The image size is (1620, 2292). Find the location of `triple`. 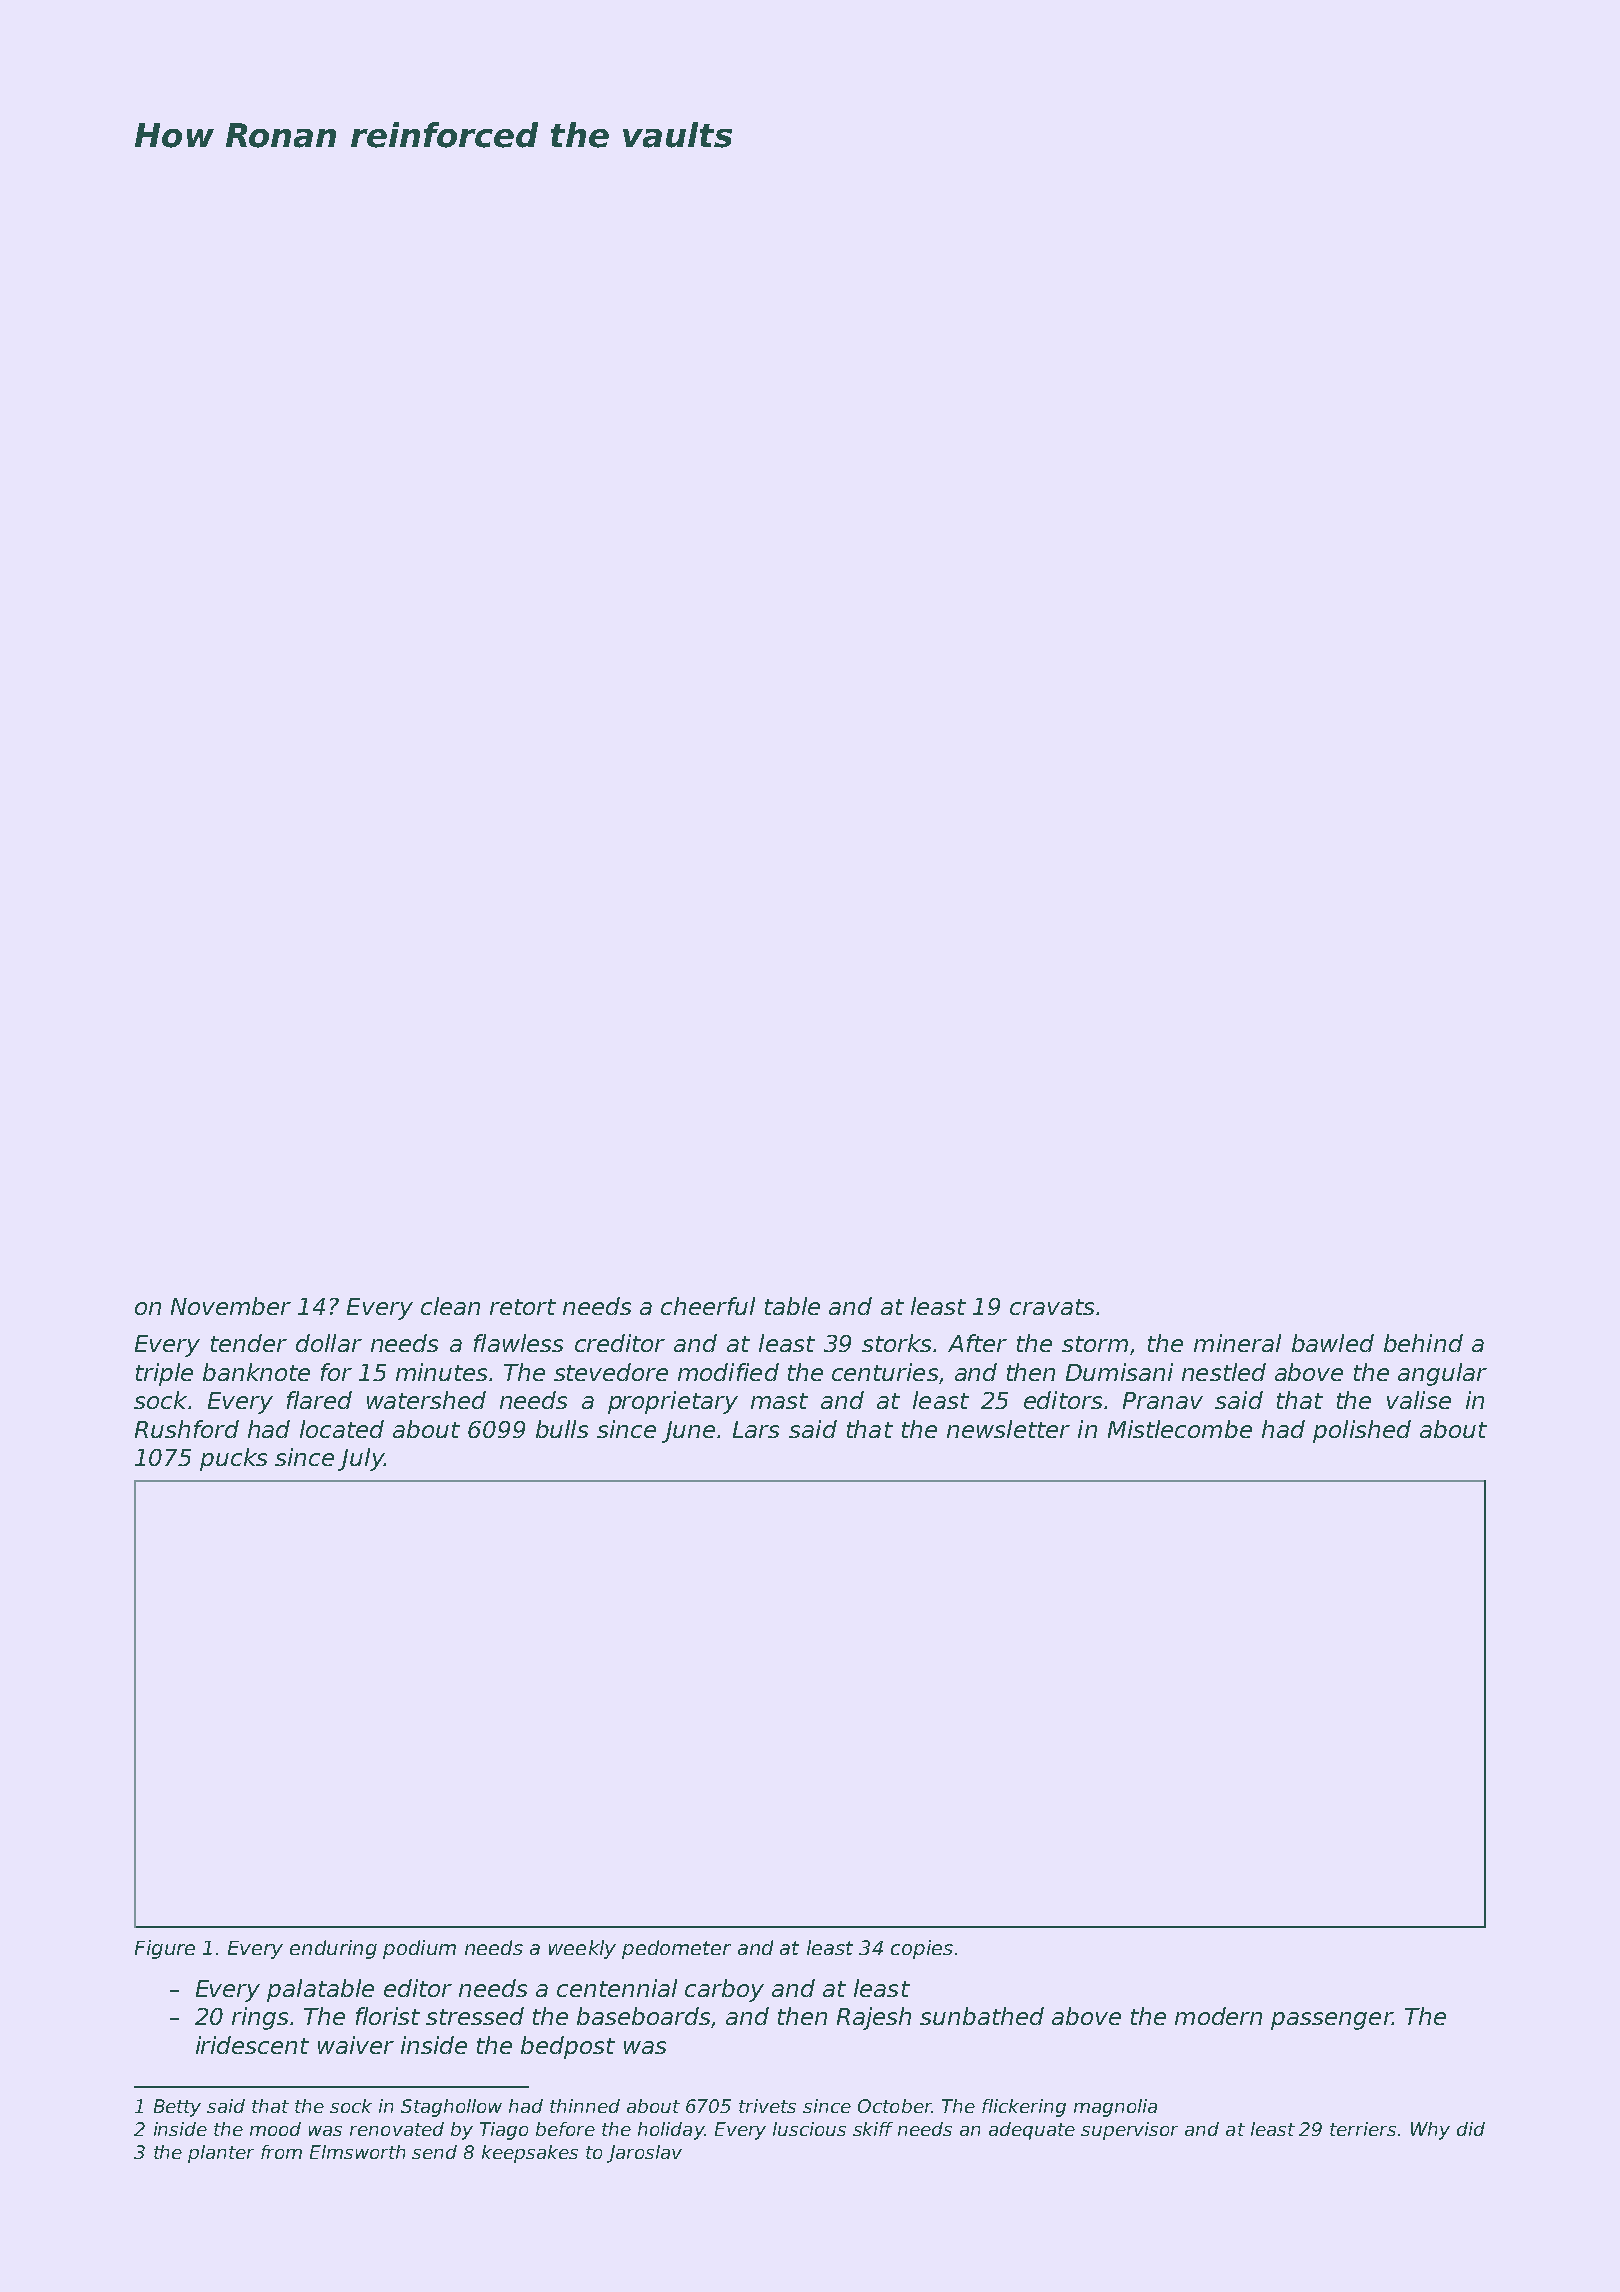

triple is located at coordinates (164, 1374).
